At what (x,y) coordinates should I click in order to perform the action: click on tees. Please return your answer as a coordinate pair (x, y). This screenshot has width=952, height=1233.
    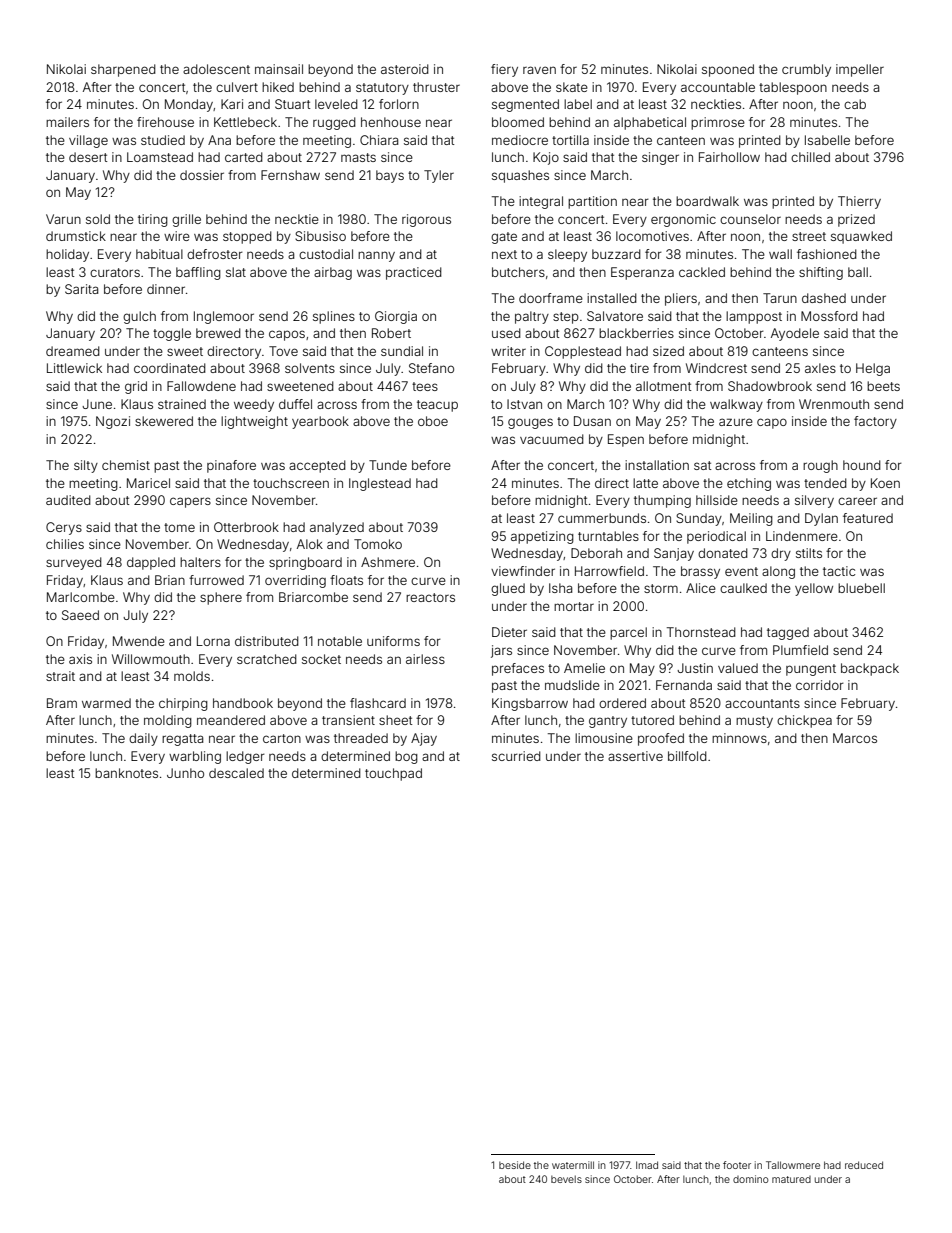
    Looking at the image, I should click on (425, 386).
